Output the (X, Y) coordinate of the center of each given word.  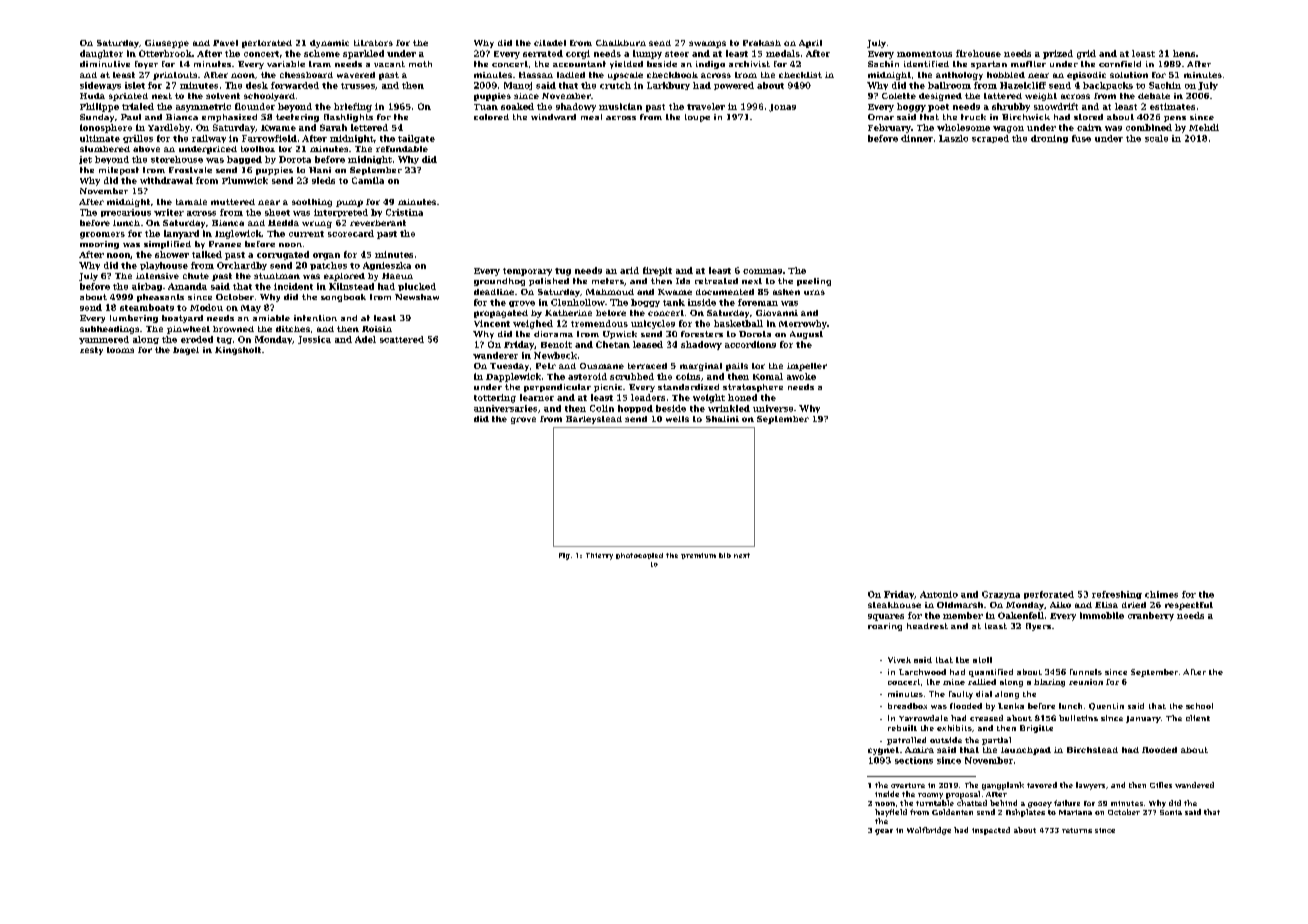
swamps (707, 44)
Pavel (225, 43)
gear (884, 832)
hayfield (891, 813)
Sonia (1171, 812)
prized (1058, 54)
